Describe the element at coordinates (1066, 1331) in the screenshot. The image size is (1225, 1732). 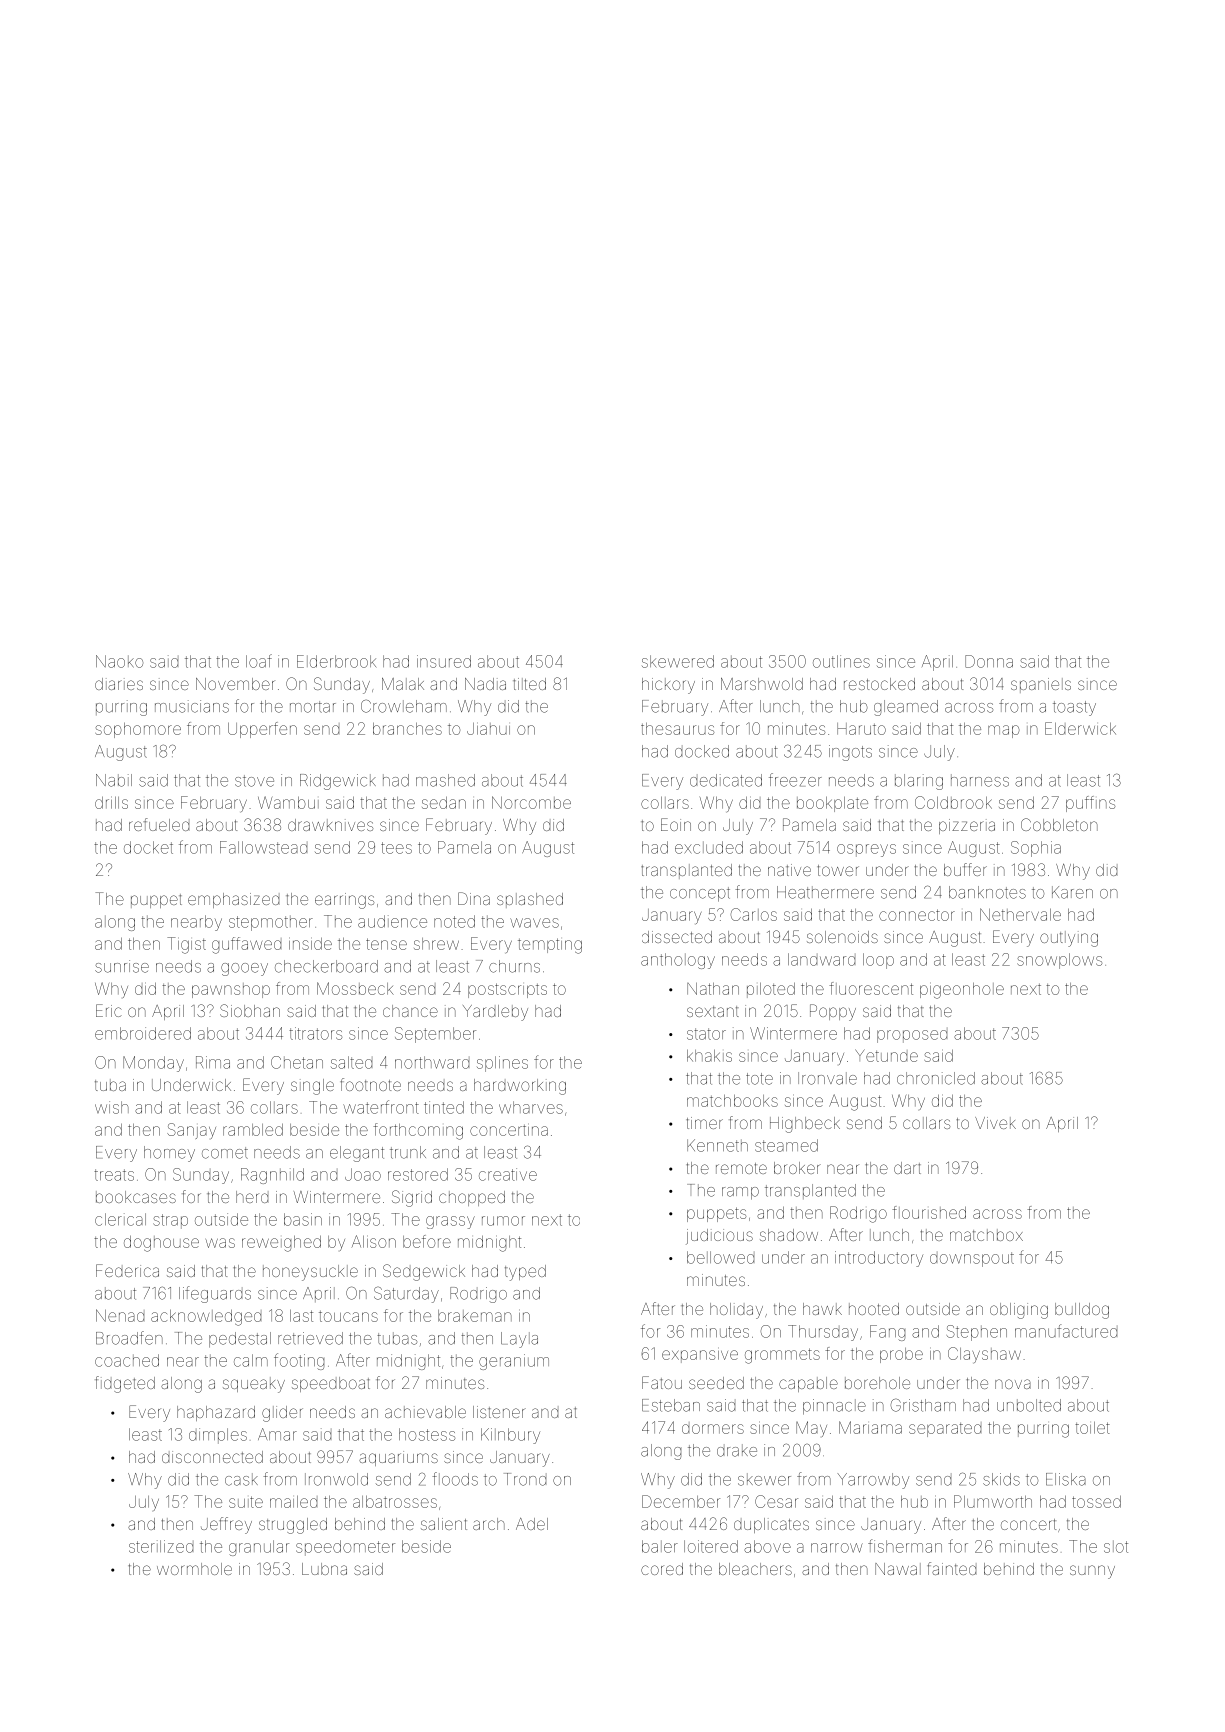
I see `manufactured` at that location.
